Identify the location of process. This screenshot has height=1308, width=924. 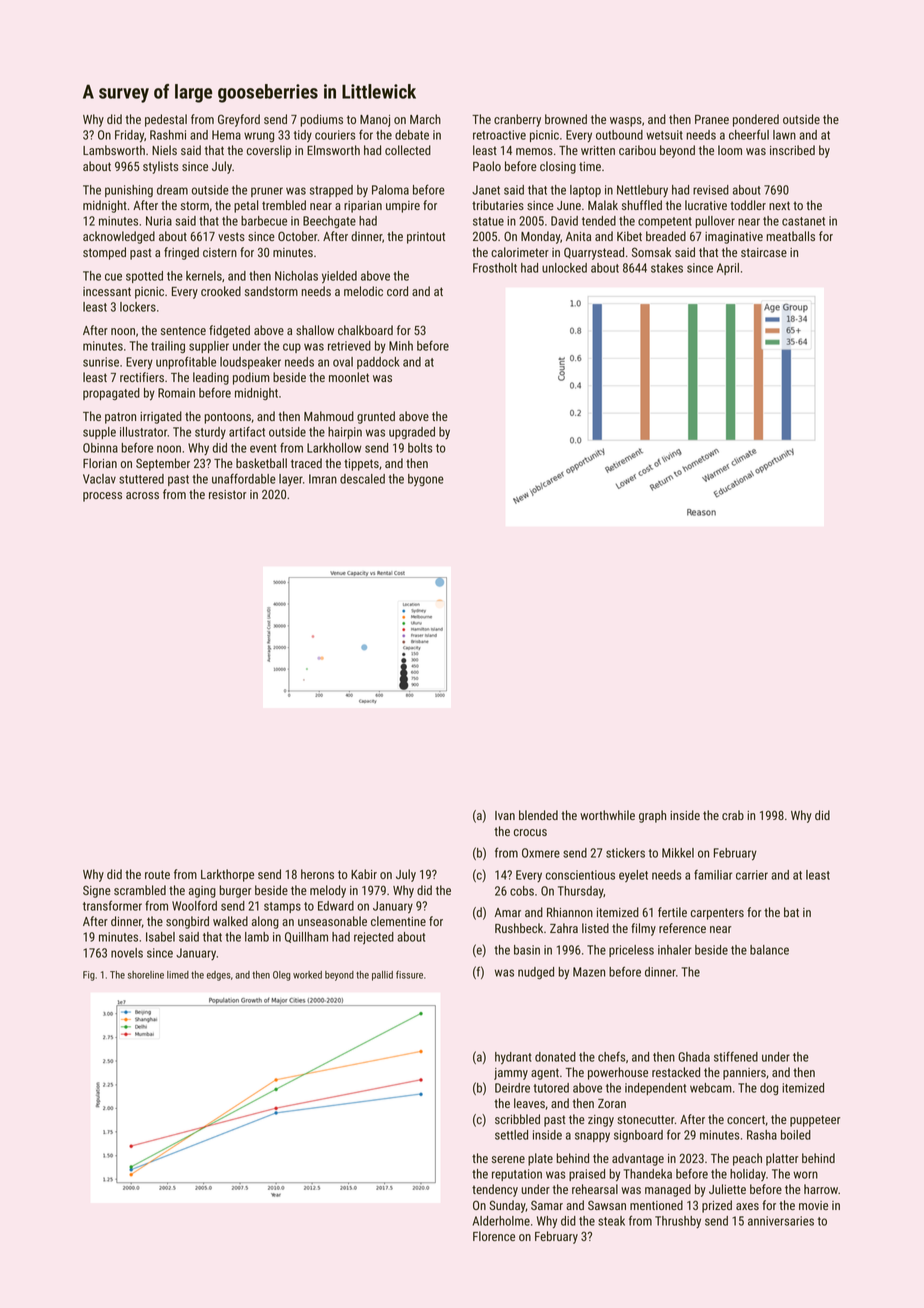
(102, 497).
